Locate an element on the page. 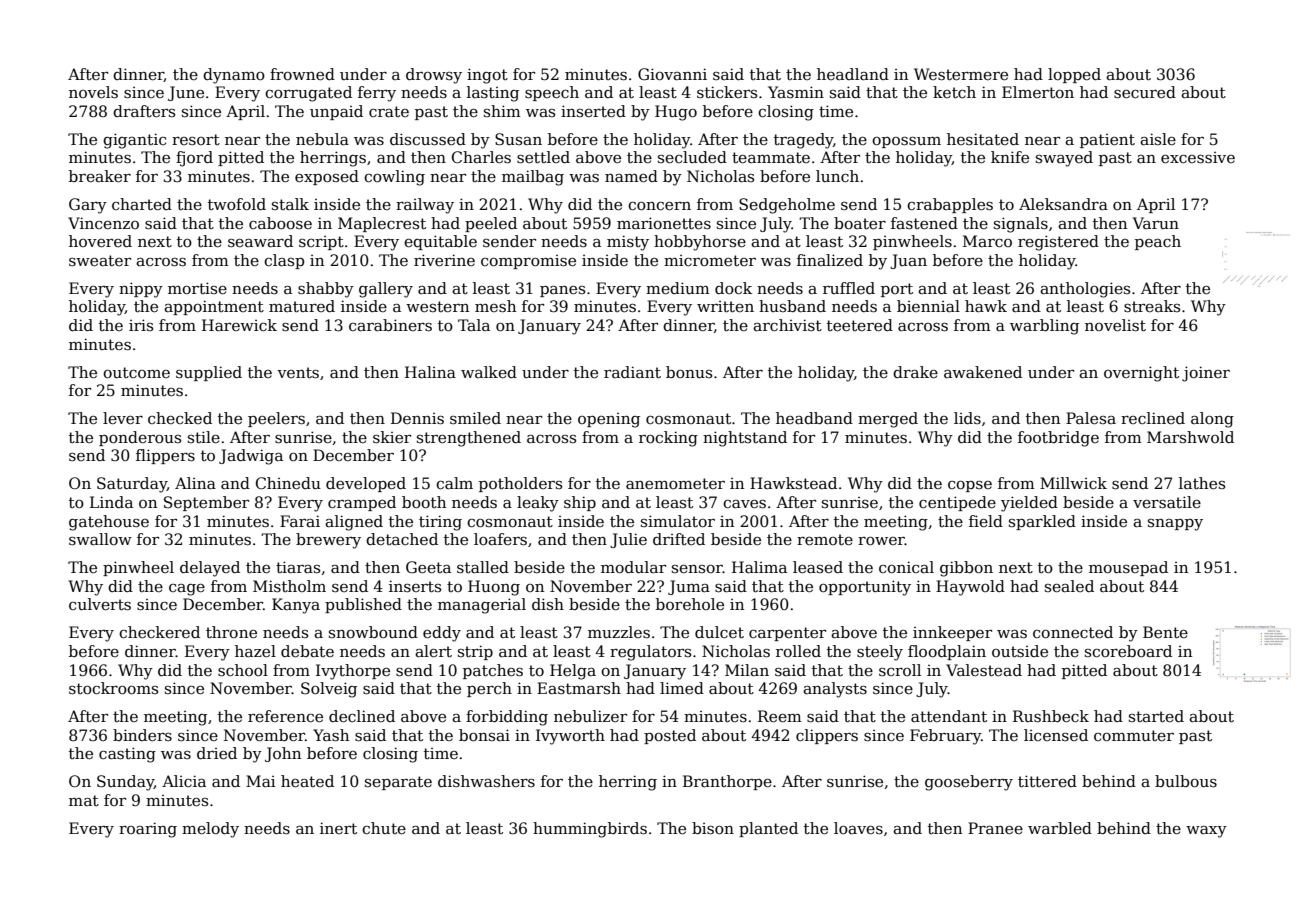 The height and width of the image is (924, 1308). snappy is located at coordinates (1175, 525).
